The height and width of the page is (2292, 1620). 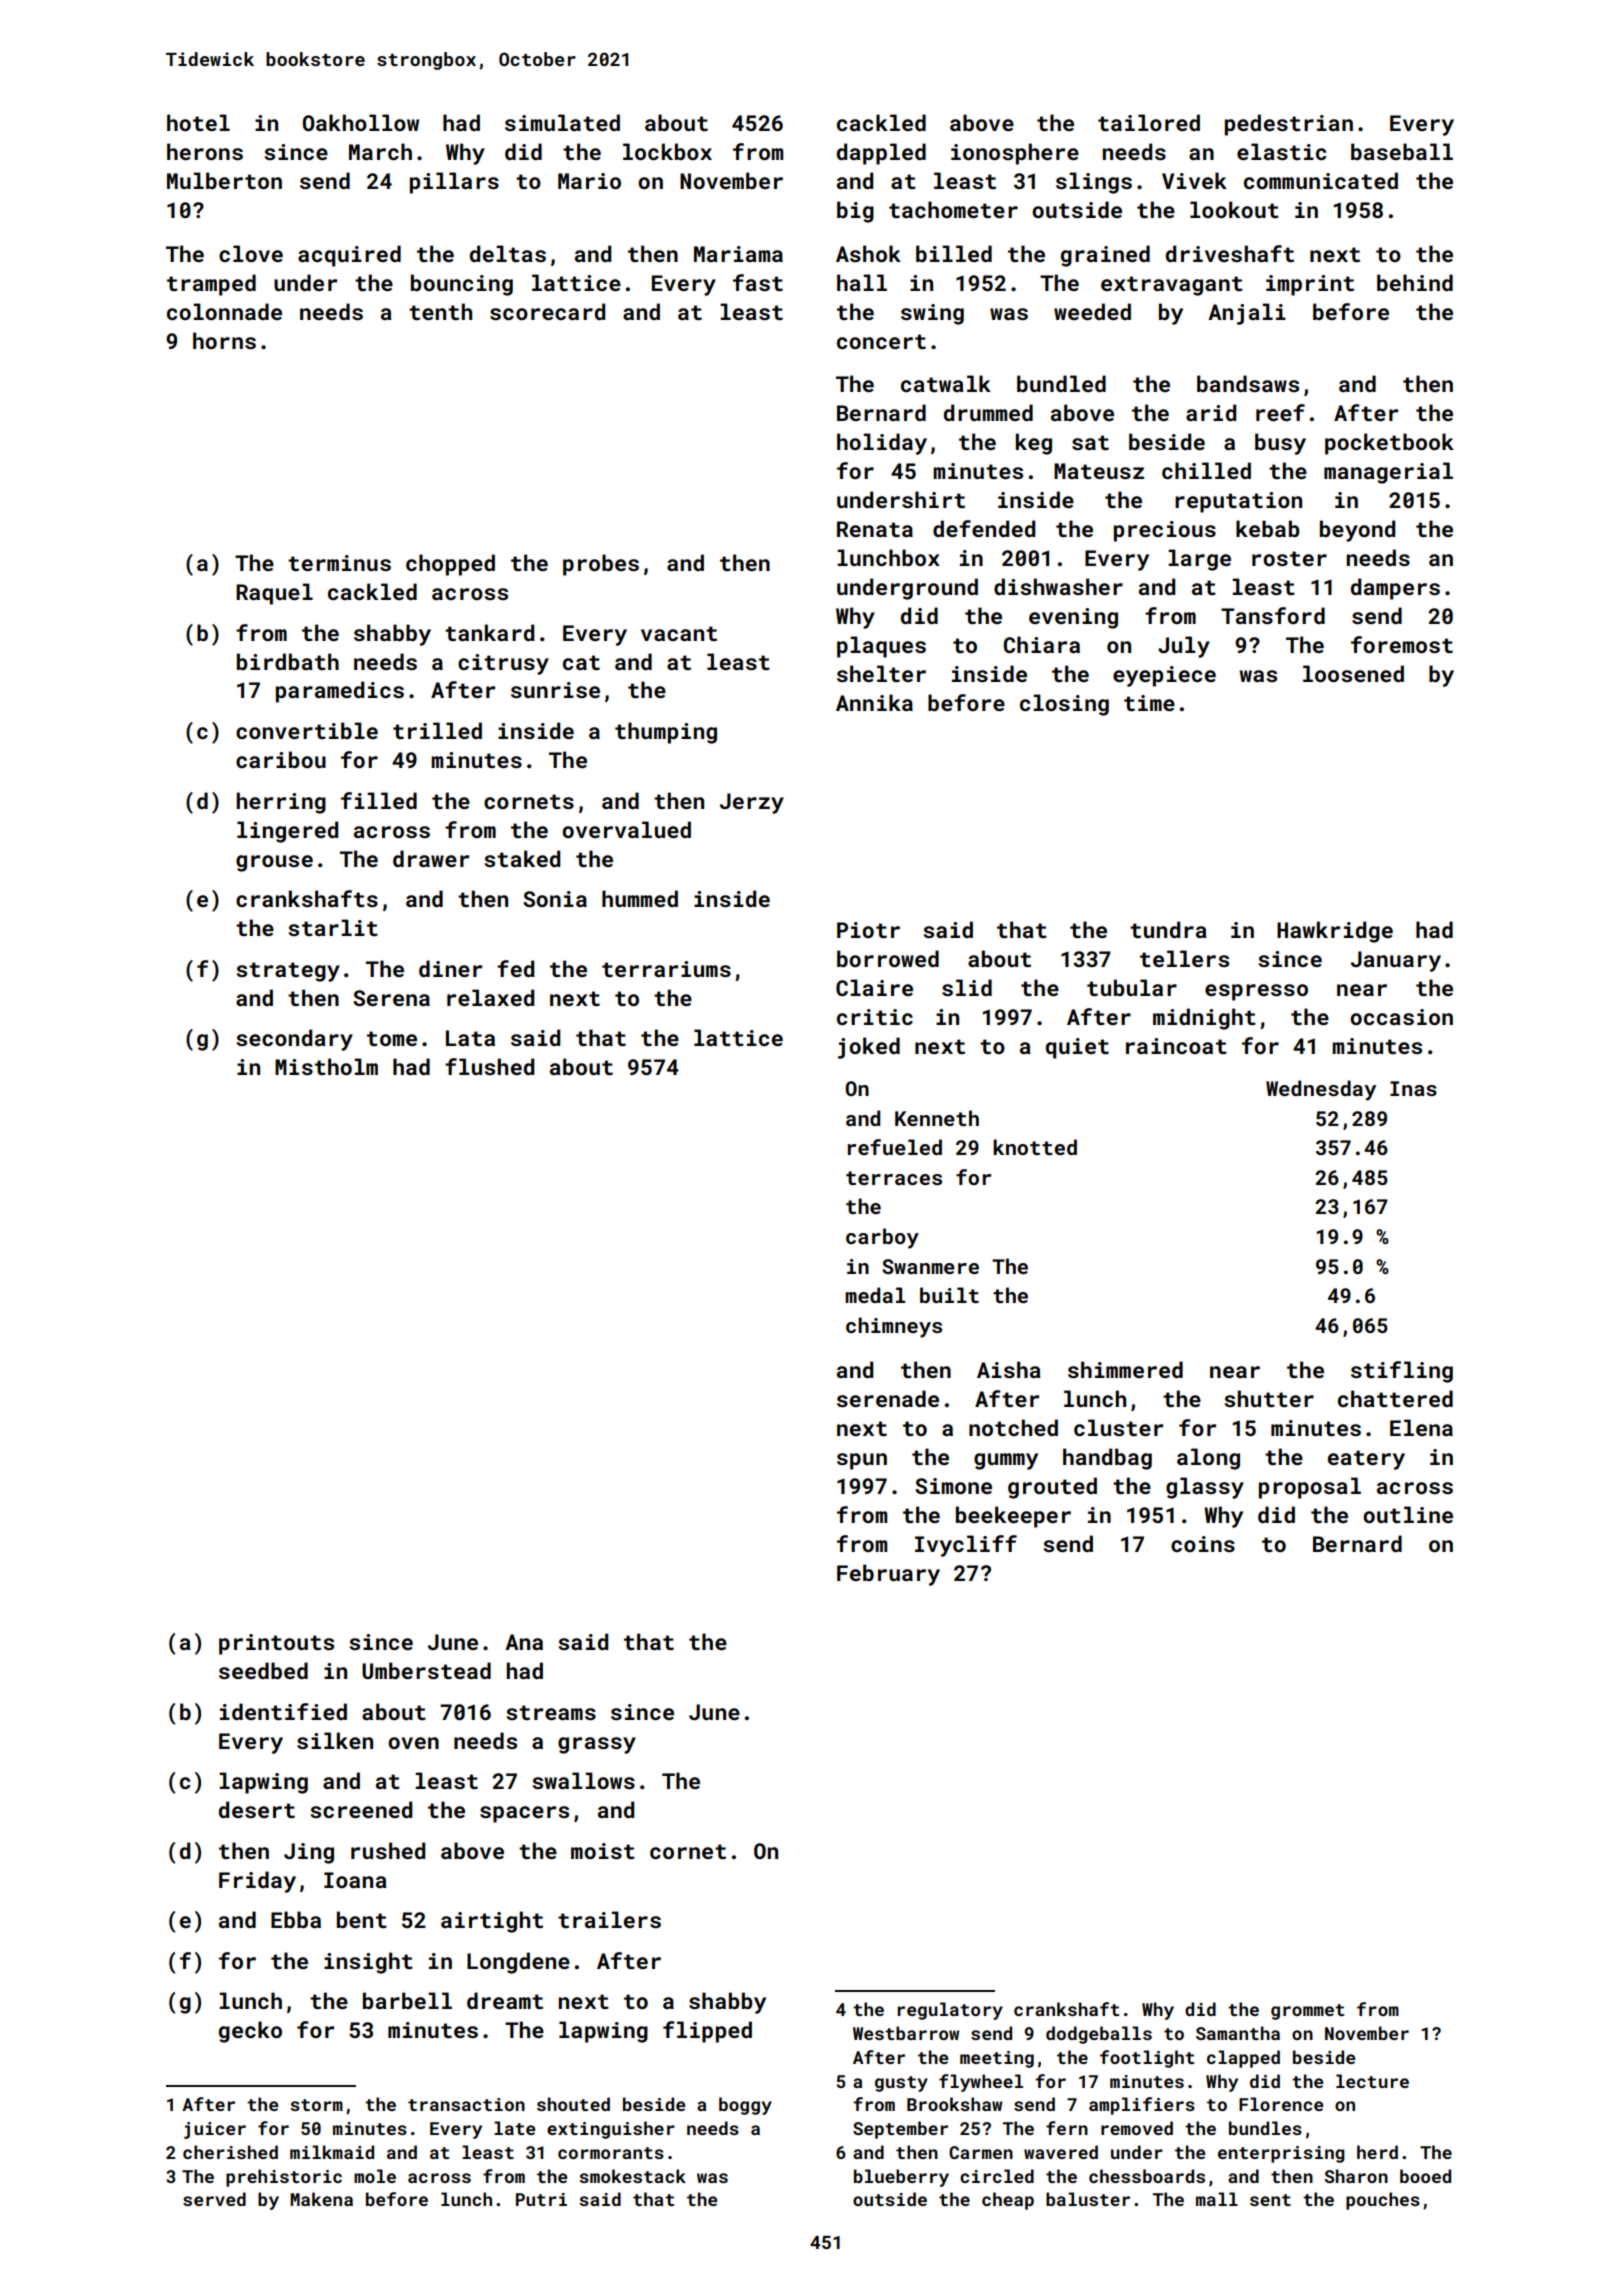 I want to click on terrariums, so click(x=666, y=969).
